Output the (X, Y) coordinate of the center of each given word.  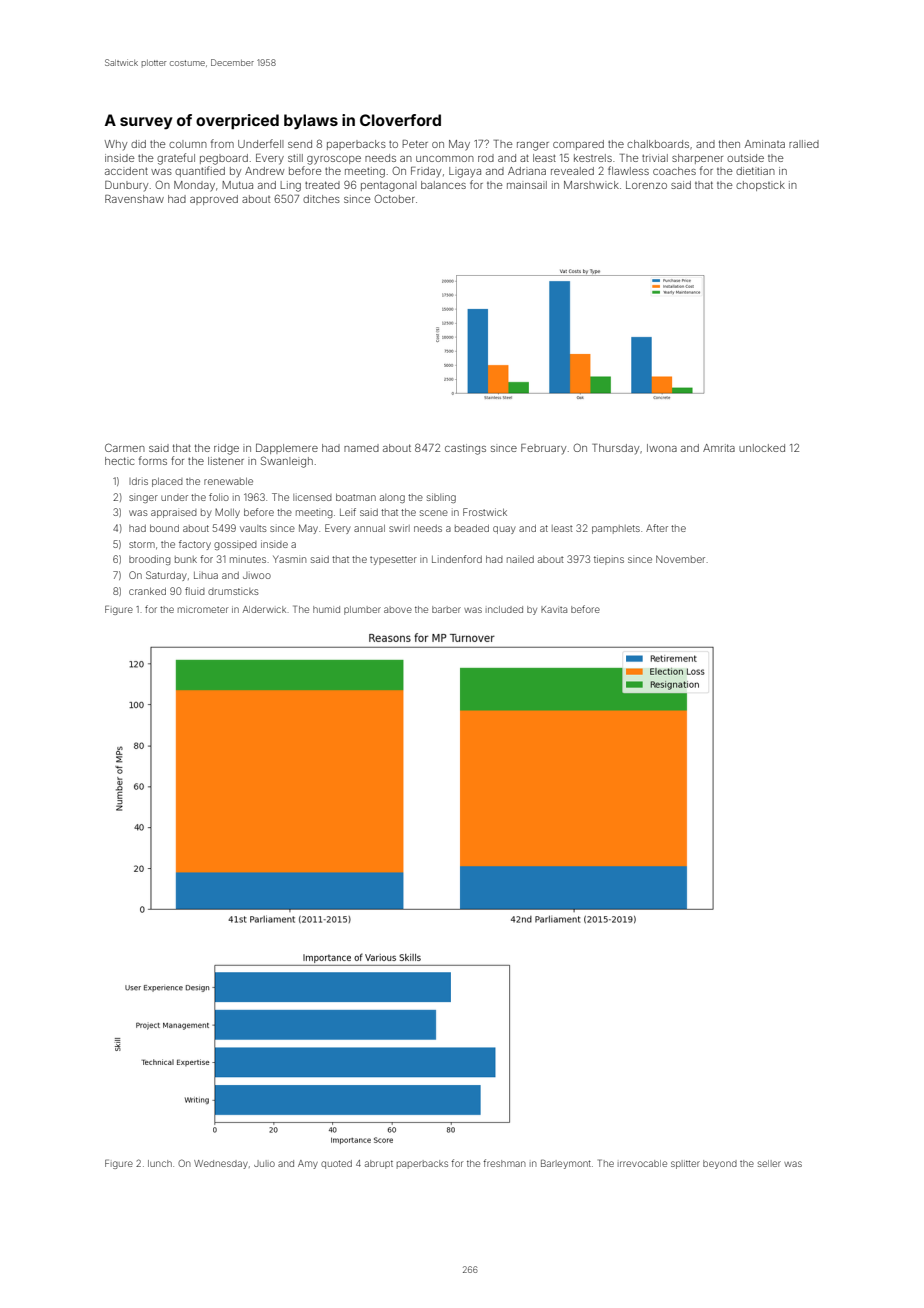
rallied (804, 144)
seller (769, 1163)
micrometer (203, 610)
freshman (504, 1163)
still (295, 158)
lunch (160, 1163)
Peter (415, 144)
